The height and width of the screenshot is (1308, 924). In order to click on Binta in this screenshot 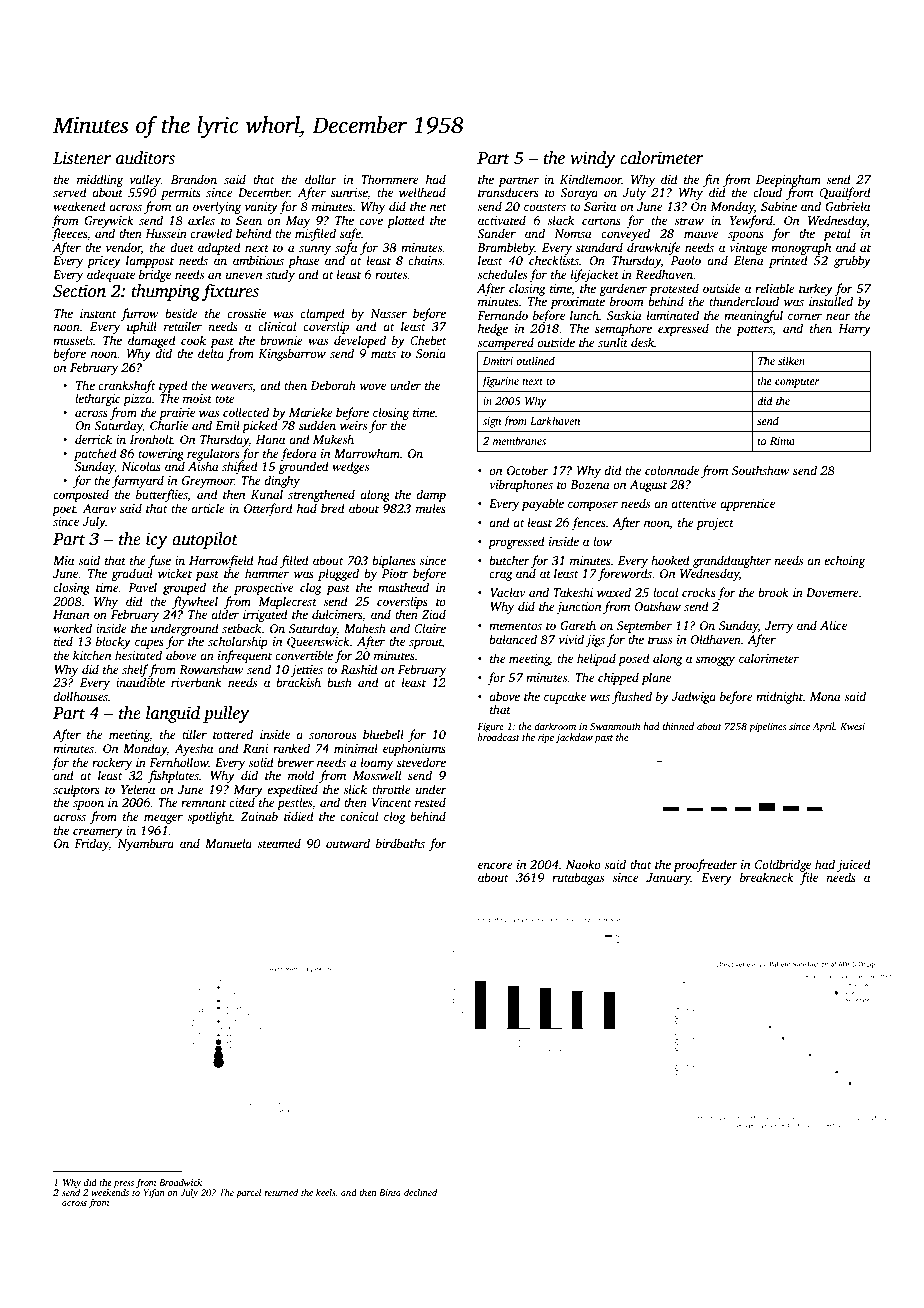, I will do `click(390, 1192)`.
